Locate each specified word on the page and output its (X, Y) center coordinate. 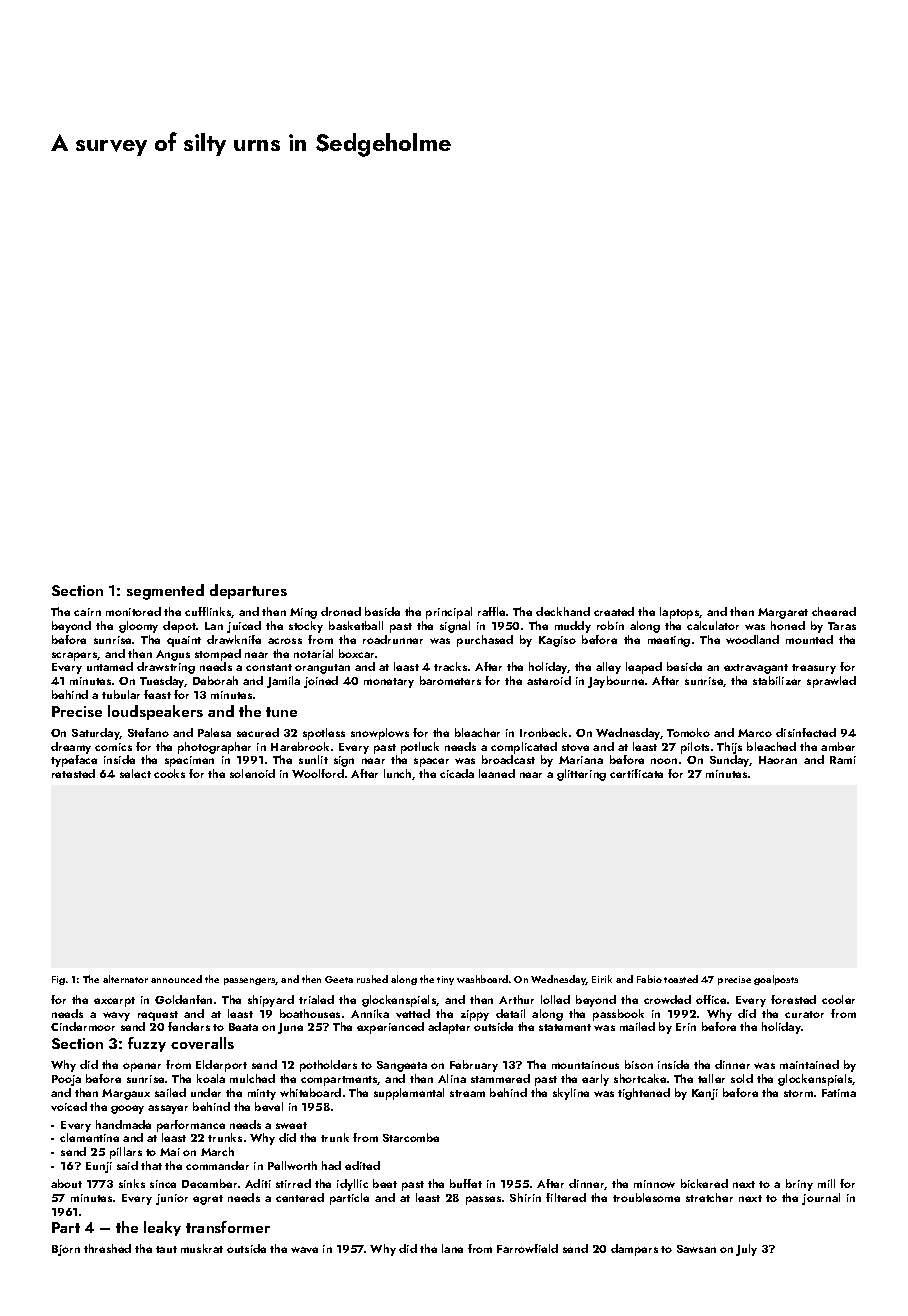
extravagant (756, 669)
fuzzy (147, 1044)
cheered (834, 611)
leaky (162, 1228)
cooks (169, 773)
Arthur (516, 999)
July (746, 1250)
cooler (838, 999)
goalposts (776, 980)
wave (304, 1250)
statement (565, 1027)
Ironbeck (543, 732)
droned (341, 611)
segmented (165, 592)
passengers (250, 981)
